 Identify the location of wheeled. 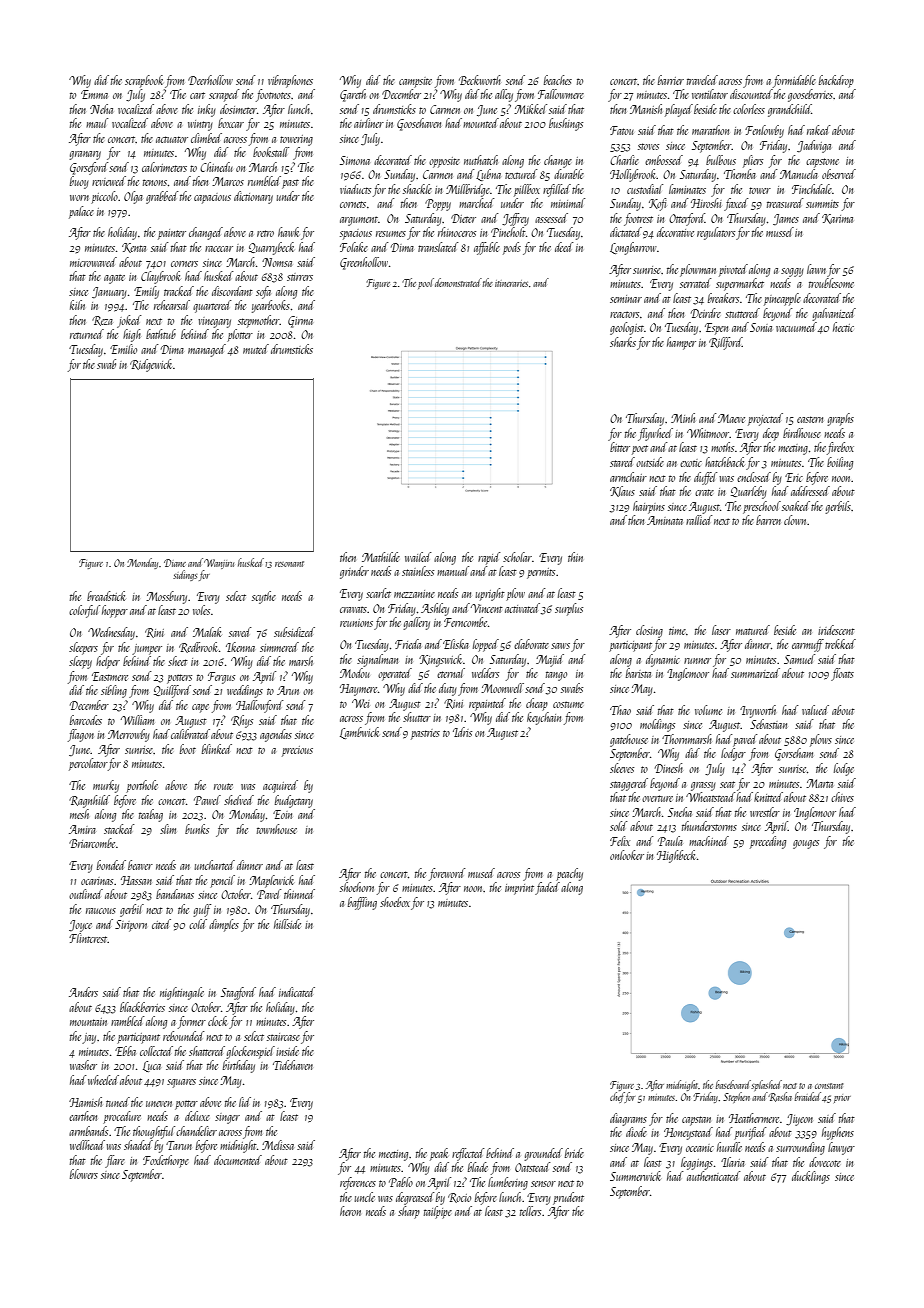
(103, 1080).
